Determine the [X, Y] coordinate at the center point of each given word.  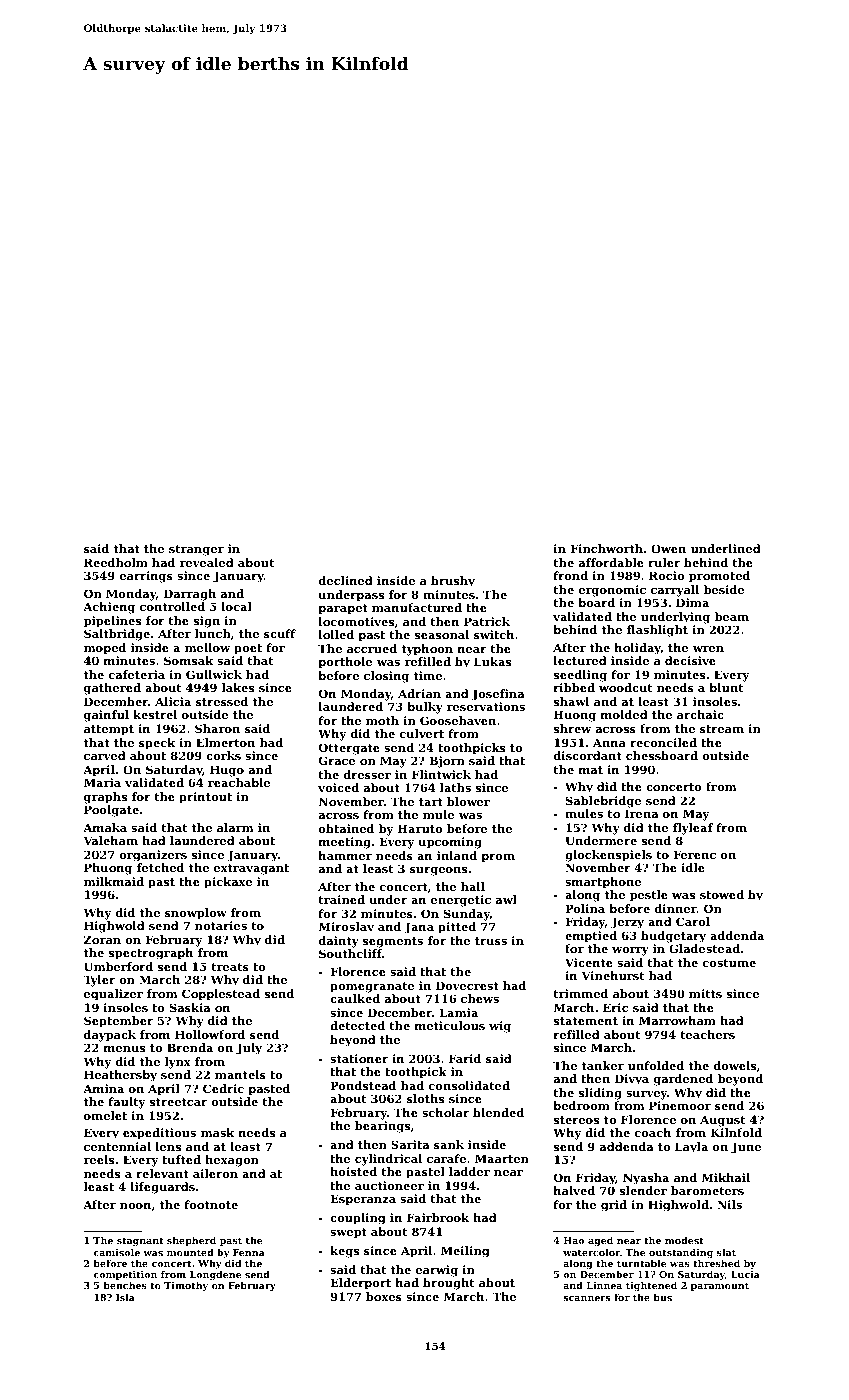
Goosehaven [458, 720]
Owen [668, 548]
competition [125, 1275]
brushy [453, 582]
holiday [637, 649]
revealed [207, 562]
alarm [235, 827]
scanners [586, 1298]
